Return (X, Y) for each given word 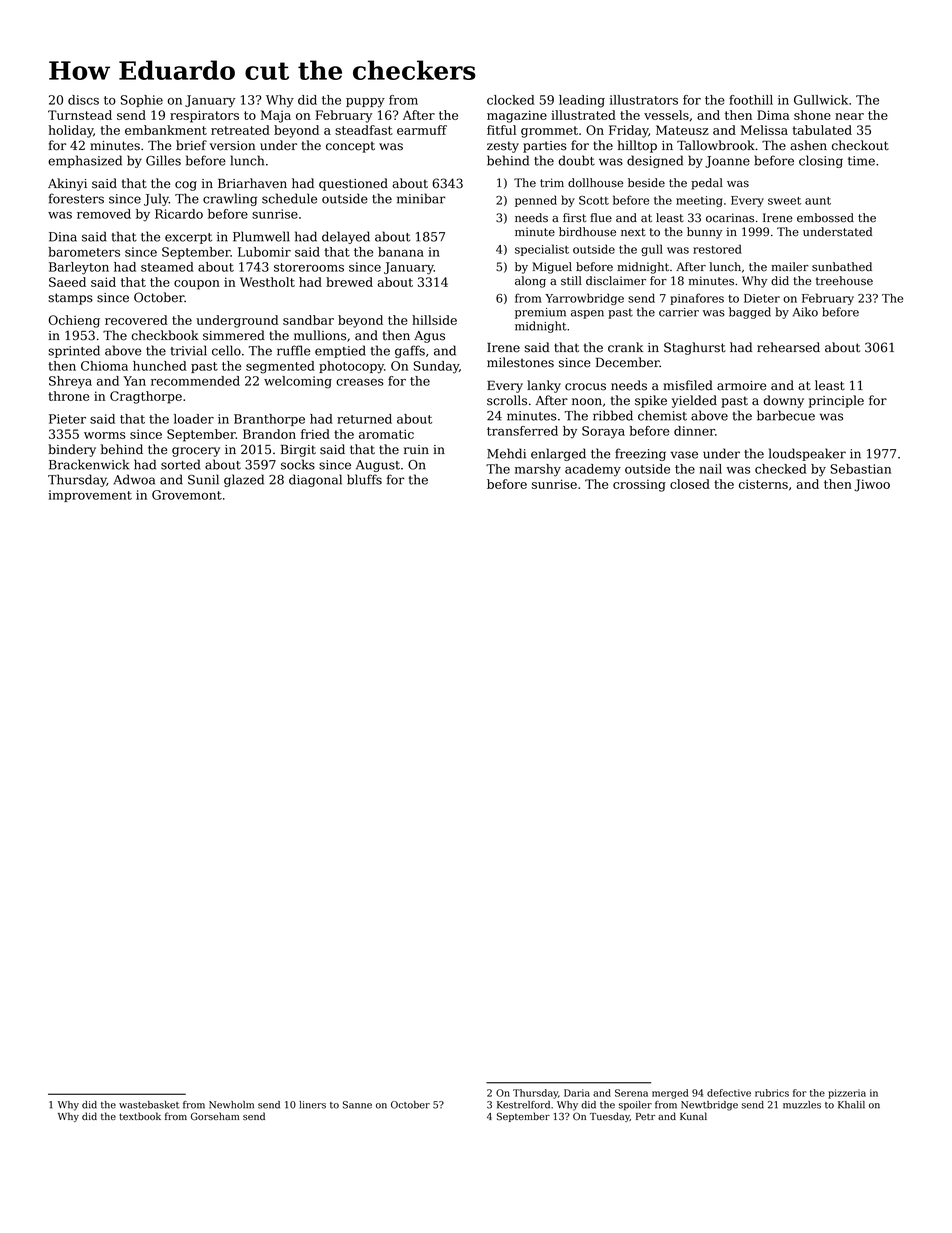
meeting (699, 201)
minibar (421, 198)
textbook (140, 1116)
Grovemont (187, 495)
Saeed (67, 282)
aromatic (386, 434)
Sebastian (861, 469)
